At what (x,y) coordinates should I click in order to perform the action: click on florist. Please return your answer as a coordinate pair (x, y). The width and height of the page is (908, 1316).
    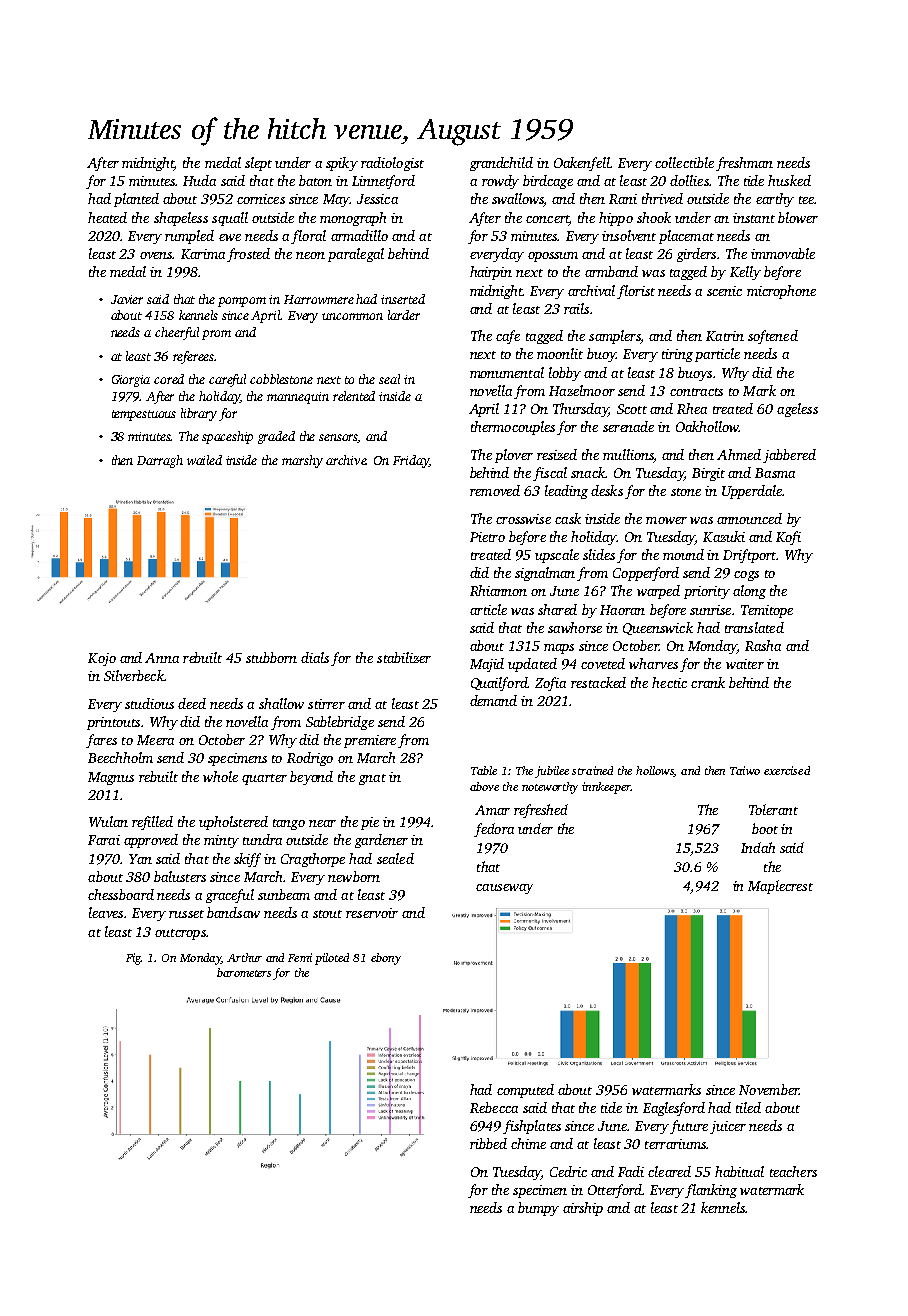
    Looking at the image, I should click on (636, 292).
